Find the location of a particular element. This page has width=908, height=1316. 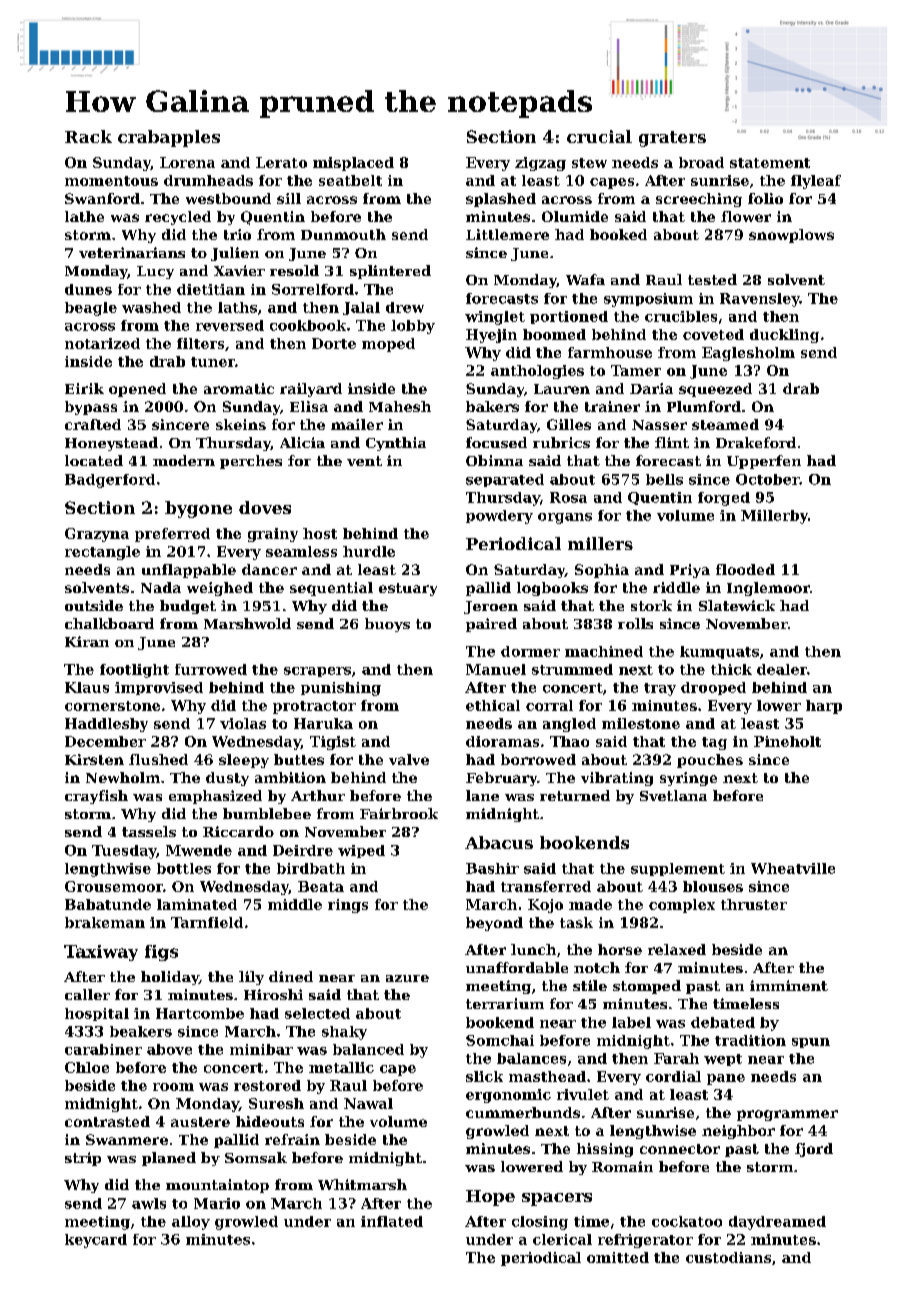

crayfish is located at coordinates (96, 797).
